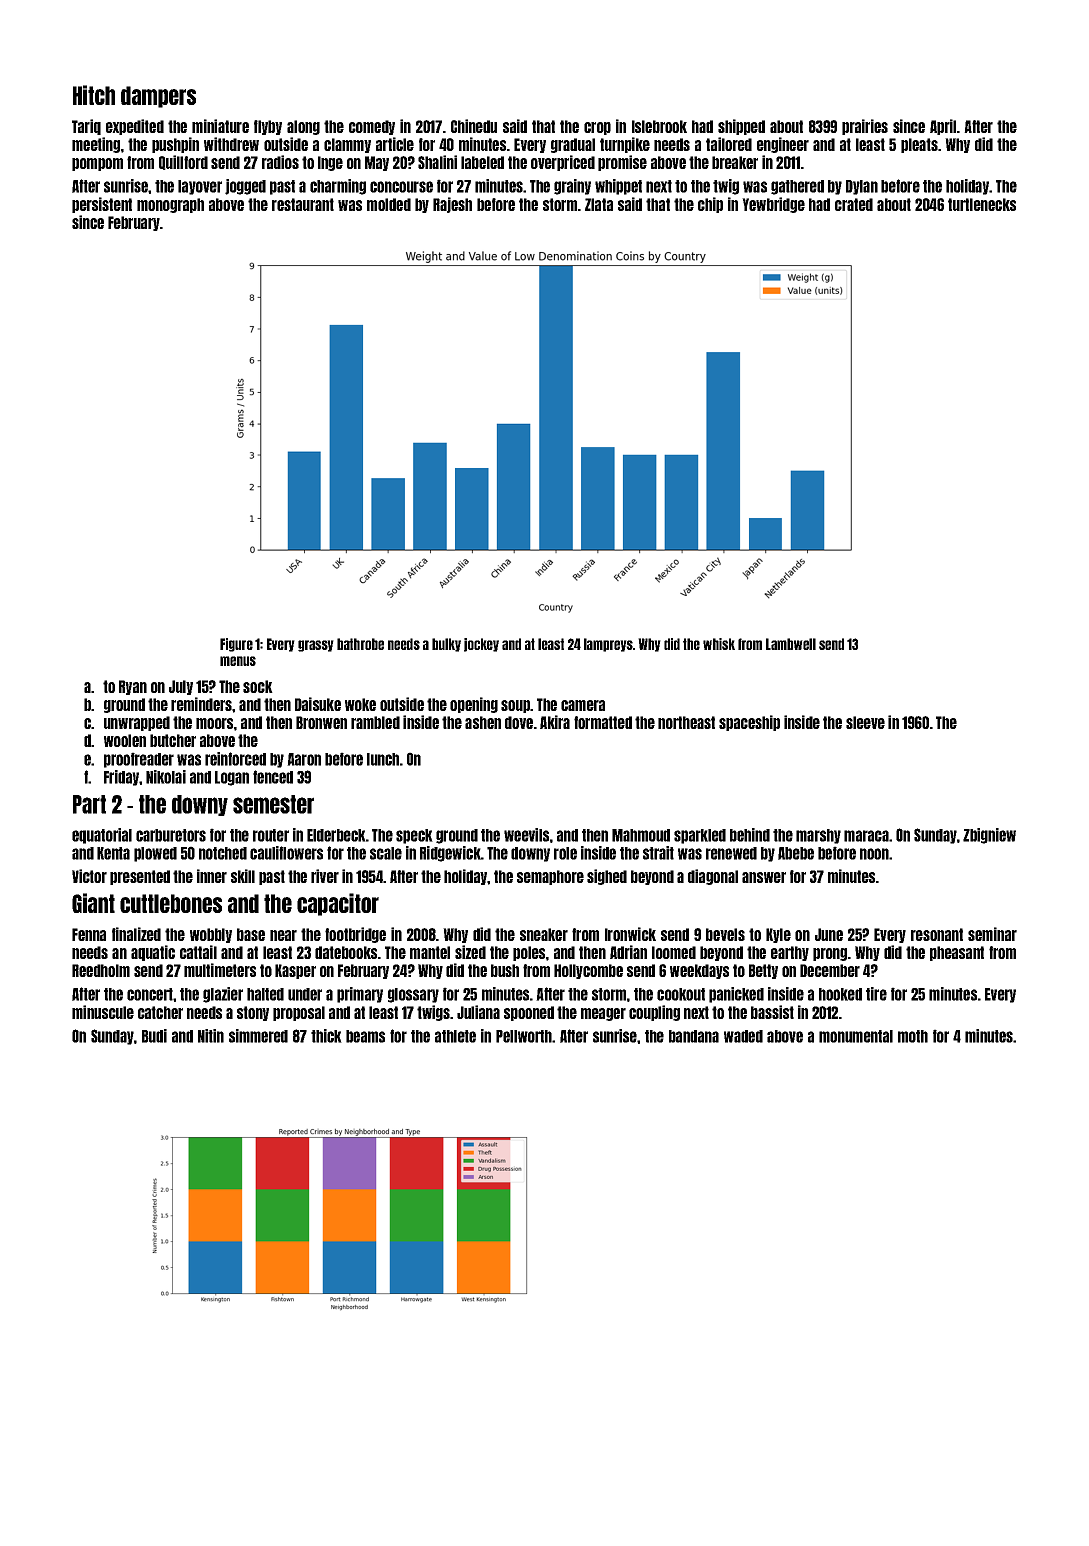 Image resolution: width=1089 pixels, height=1546 pixels. What do you see at coordinates (414, 836) in the screenshot?
I see `speck` at bounding box center [414, 836].
